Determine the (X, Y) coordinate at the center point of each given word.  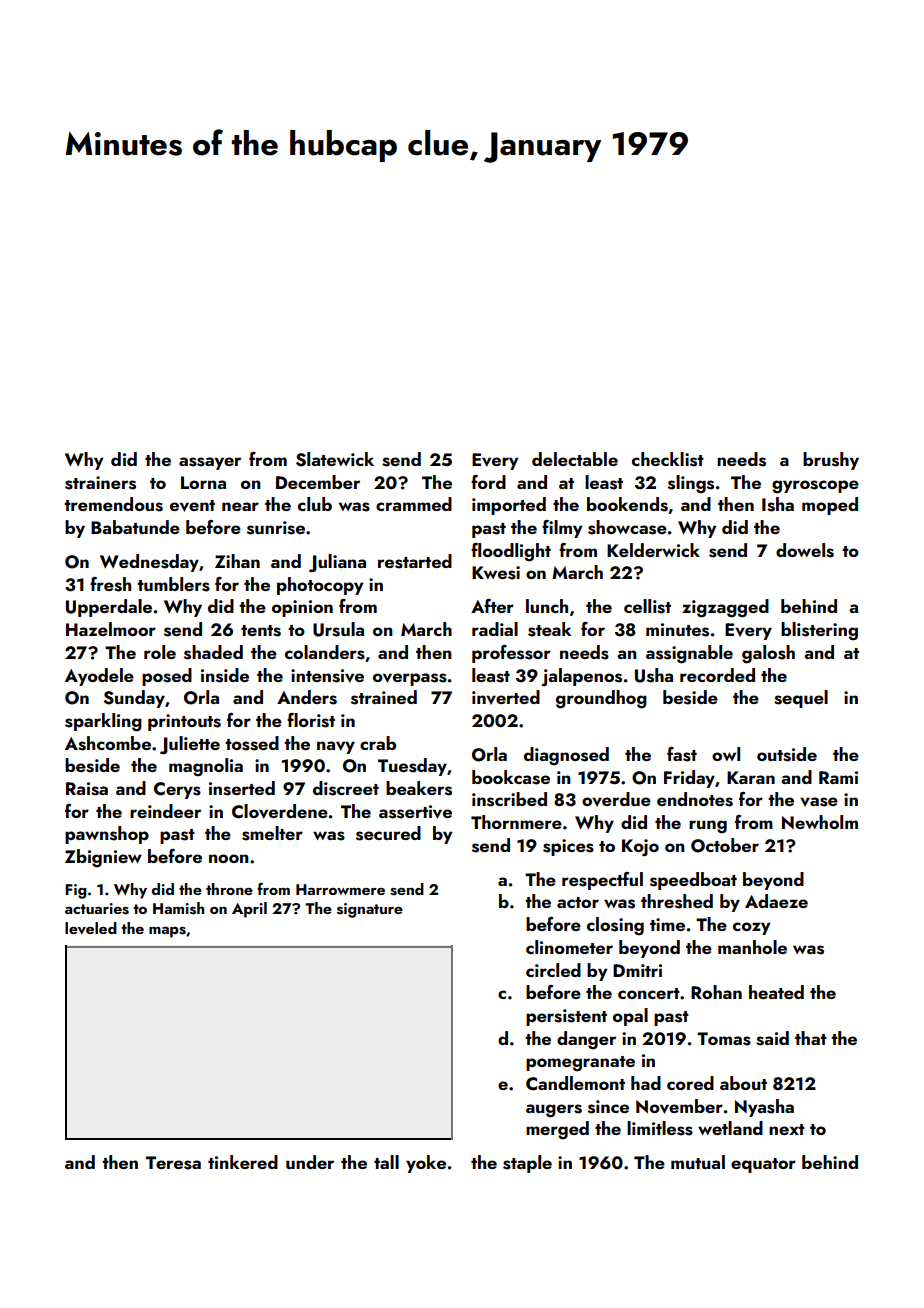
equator (763, 1165)
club (315, 504)
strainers (100, 483)
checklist (668, 459)
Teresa (173, 1163)
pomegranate (580, 1064)
